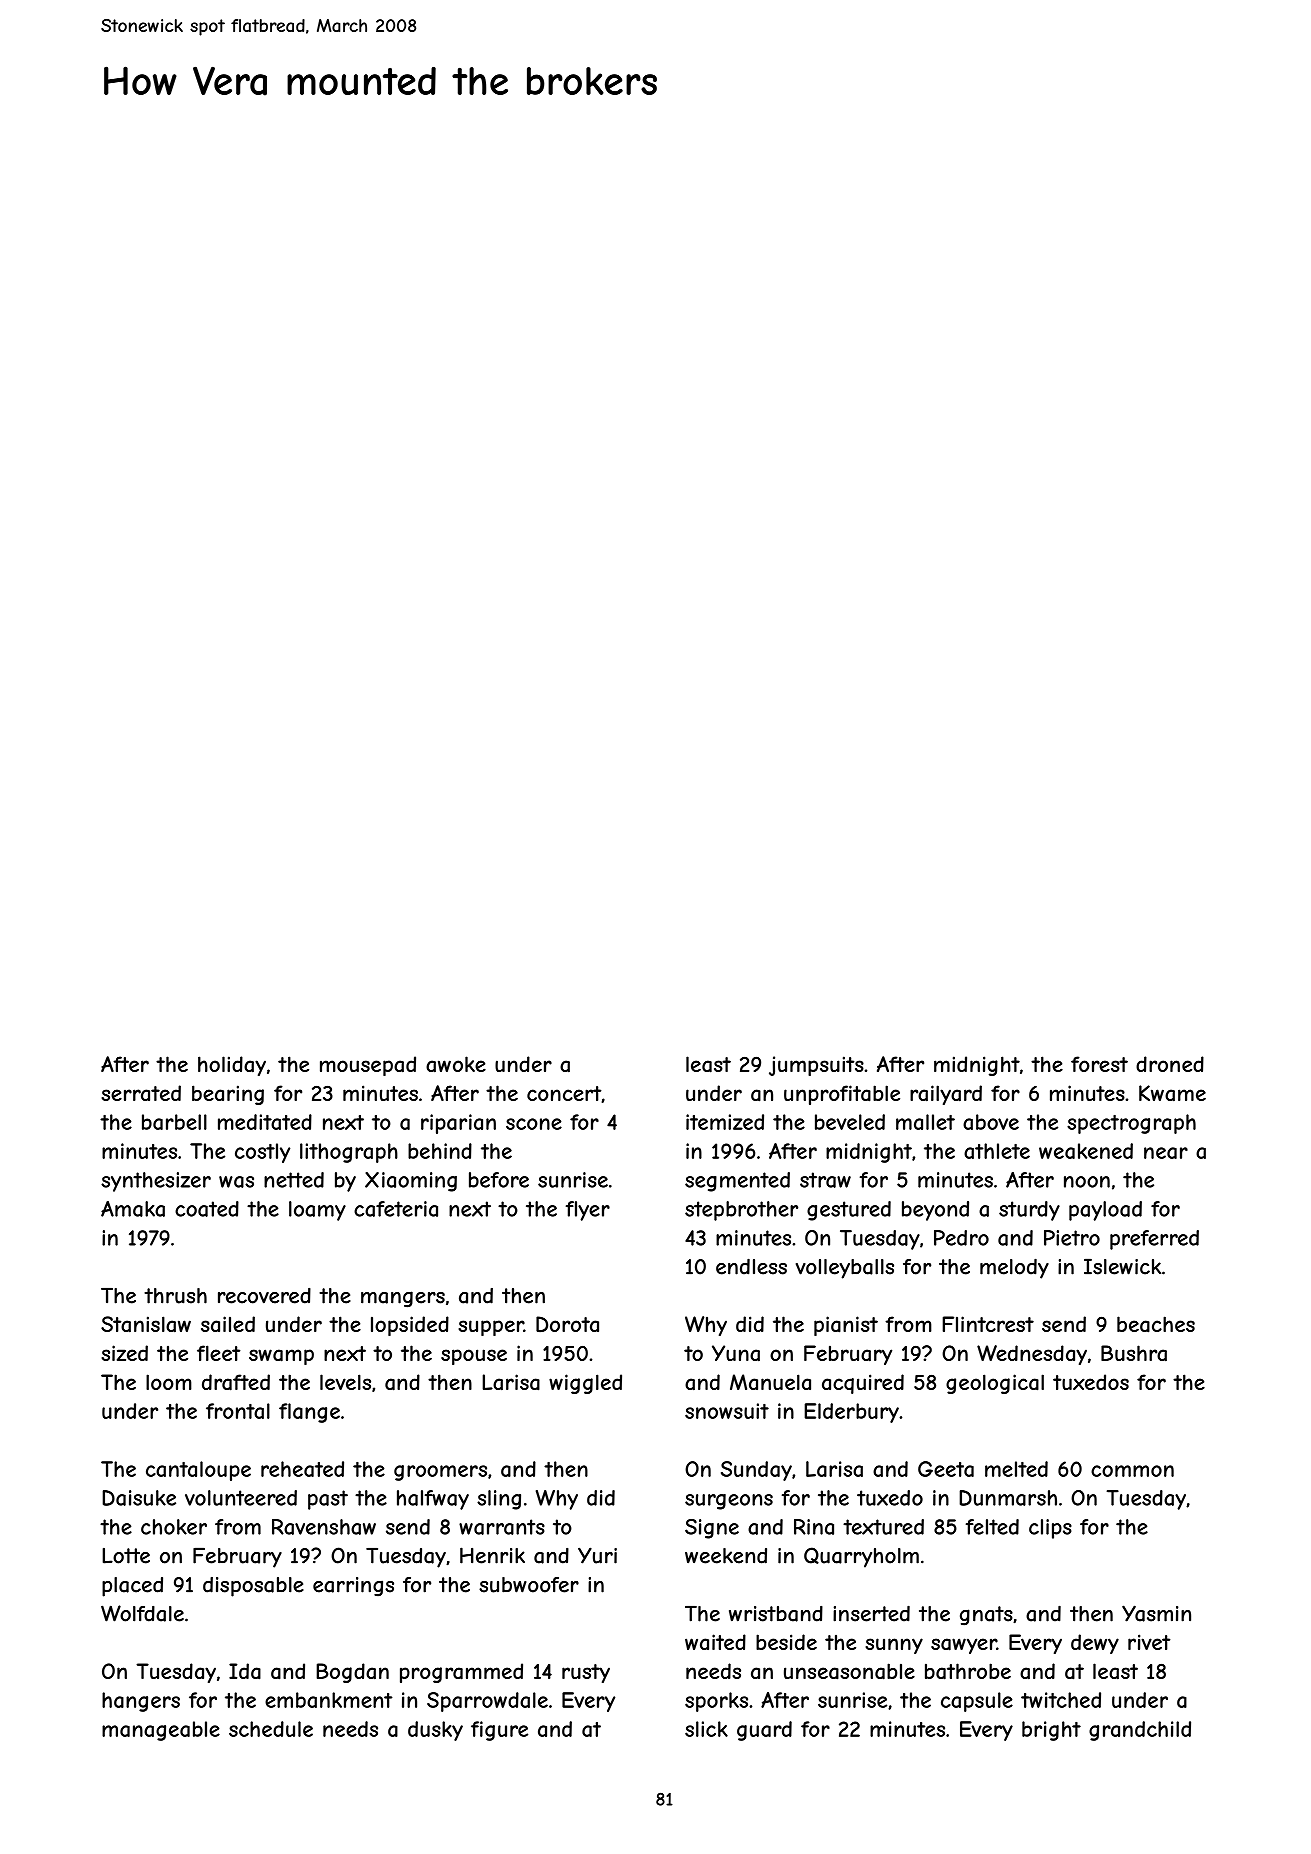 Image resolution: width=1311 pixels, height=1854 pixels. What do you see at coordinates (729, 1502) in the screenshot?
I see `surgeons` at bounding box center [729, 1502].
